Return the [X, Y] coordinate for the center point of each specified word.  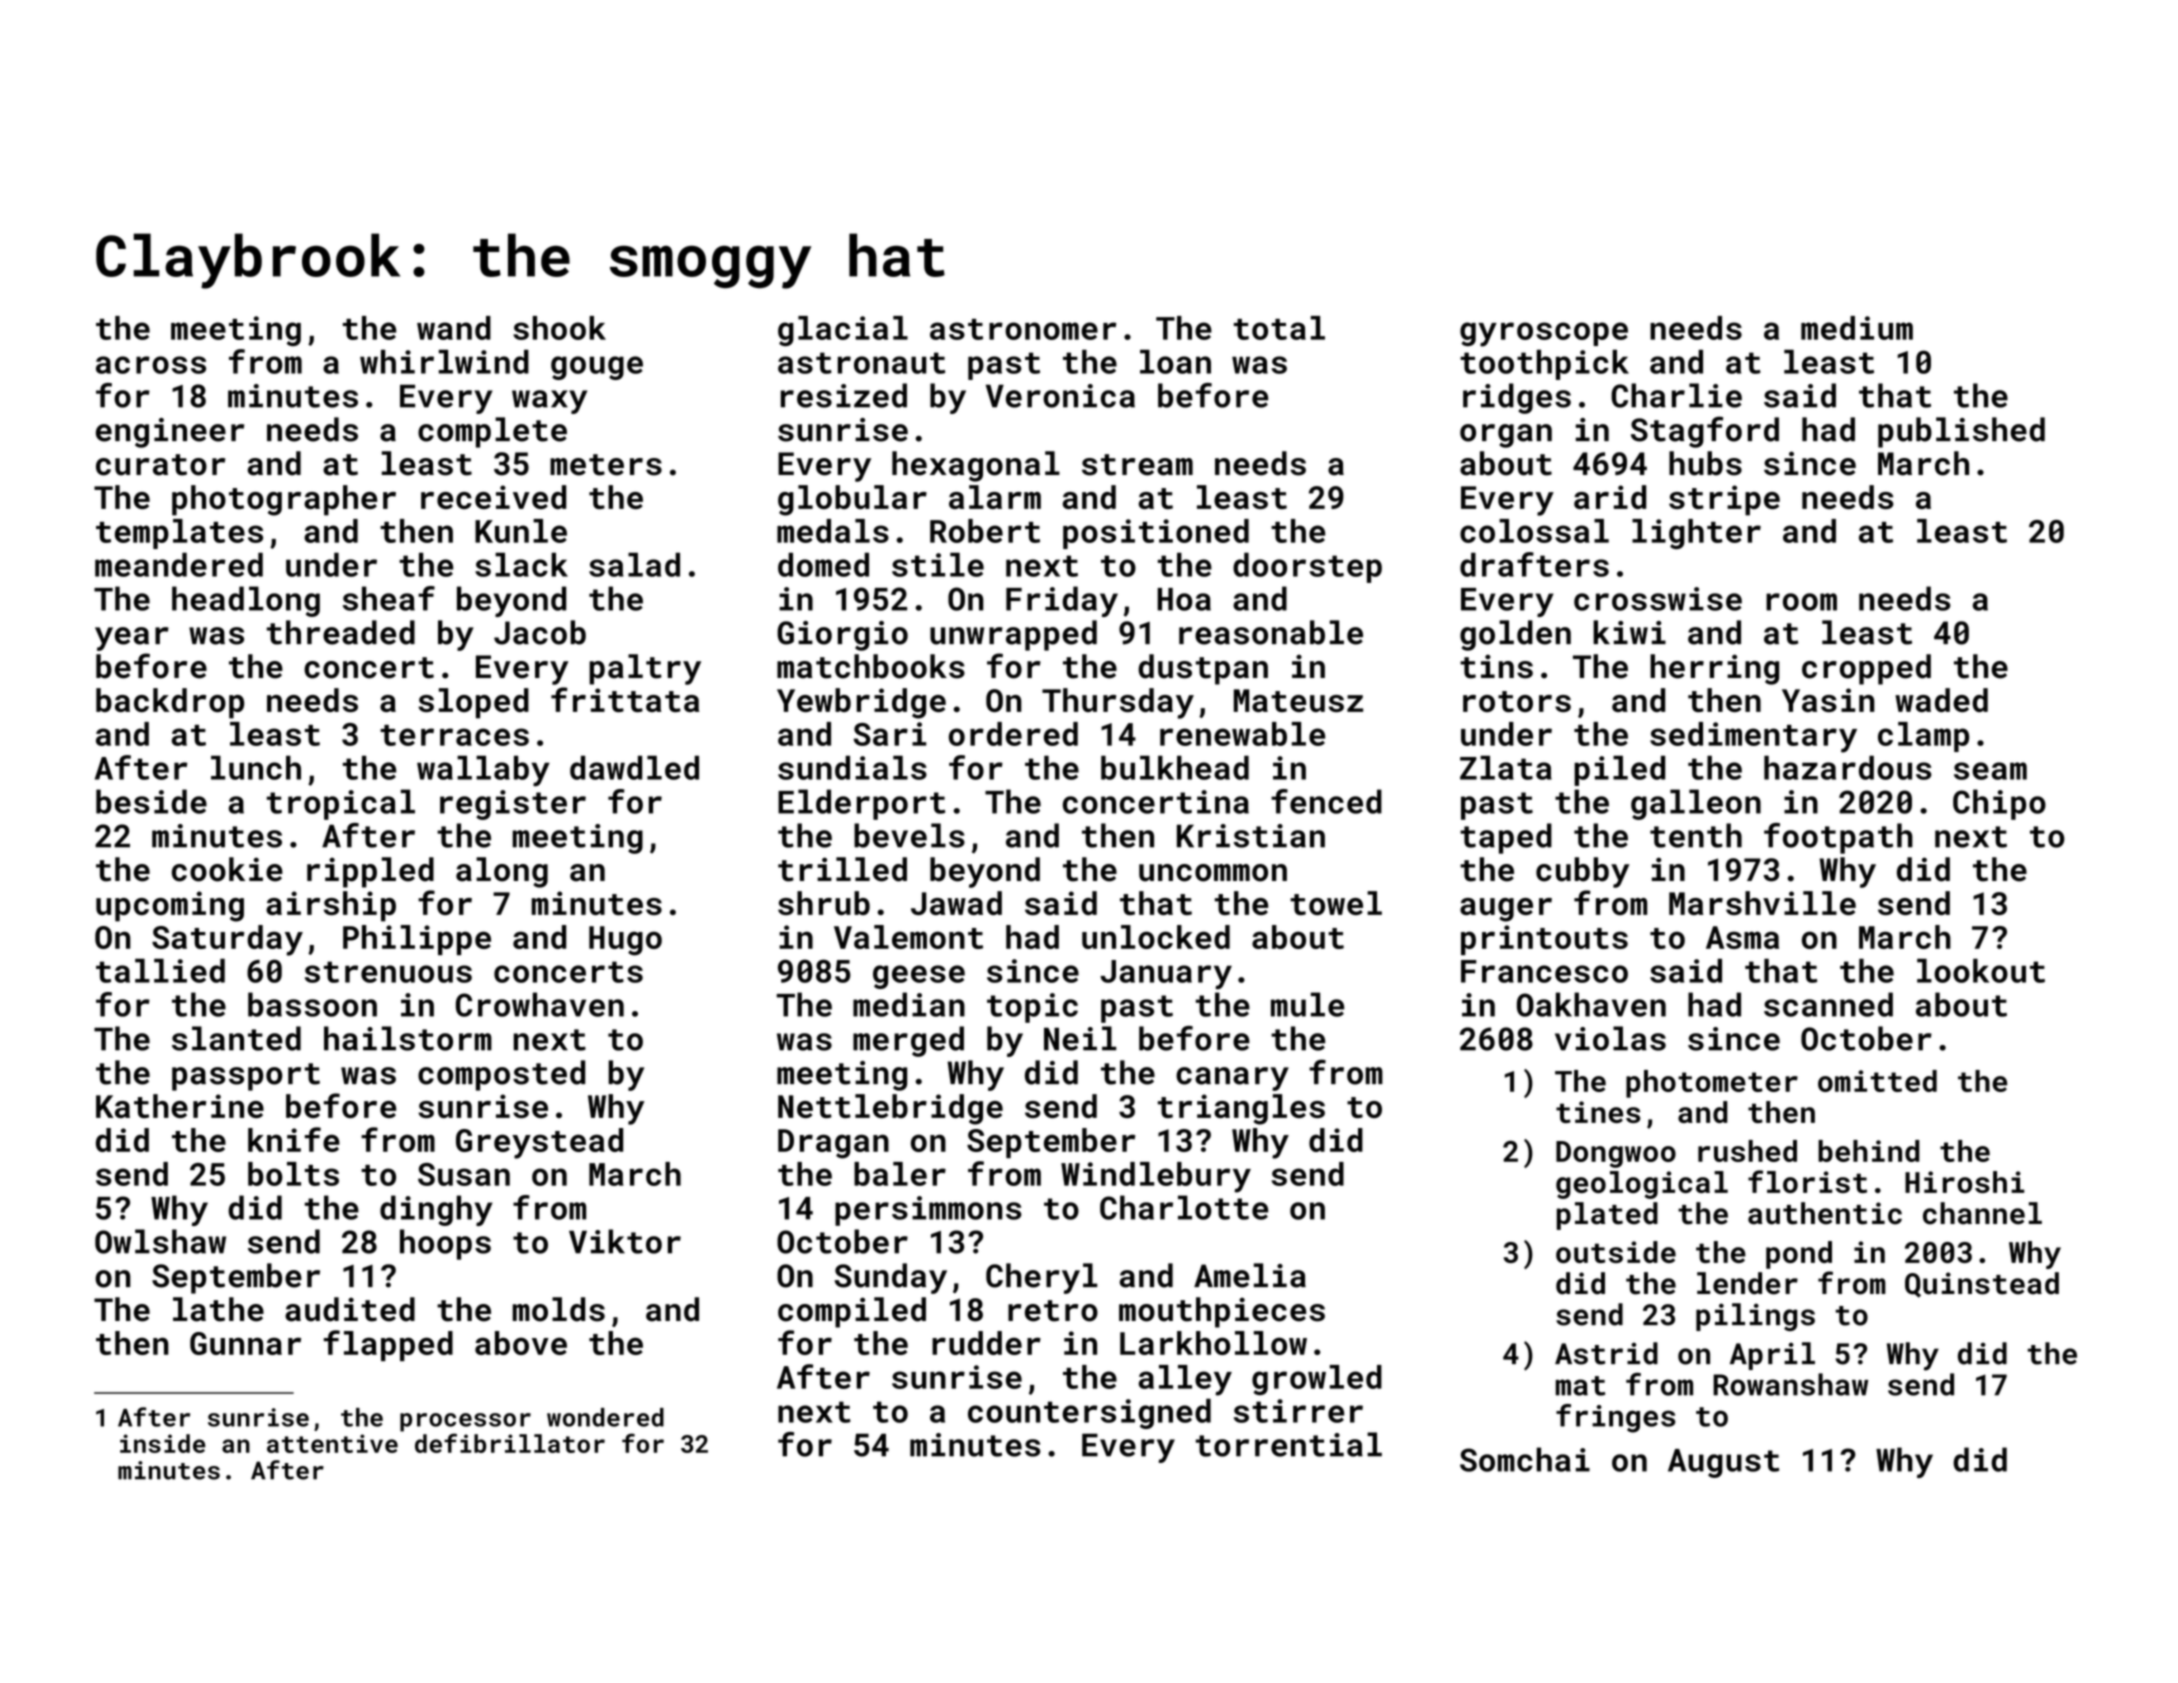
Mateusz [1298, 700]
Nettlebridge [890, 1109]
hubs [1705, 463]
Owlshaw [160, 1241]
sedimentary [1753, 737]
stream [1137, 465]
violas [1610, 1038]
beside [151, 801]
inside [162, 1443]
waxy [549, 402]
